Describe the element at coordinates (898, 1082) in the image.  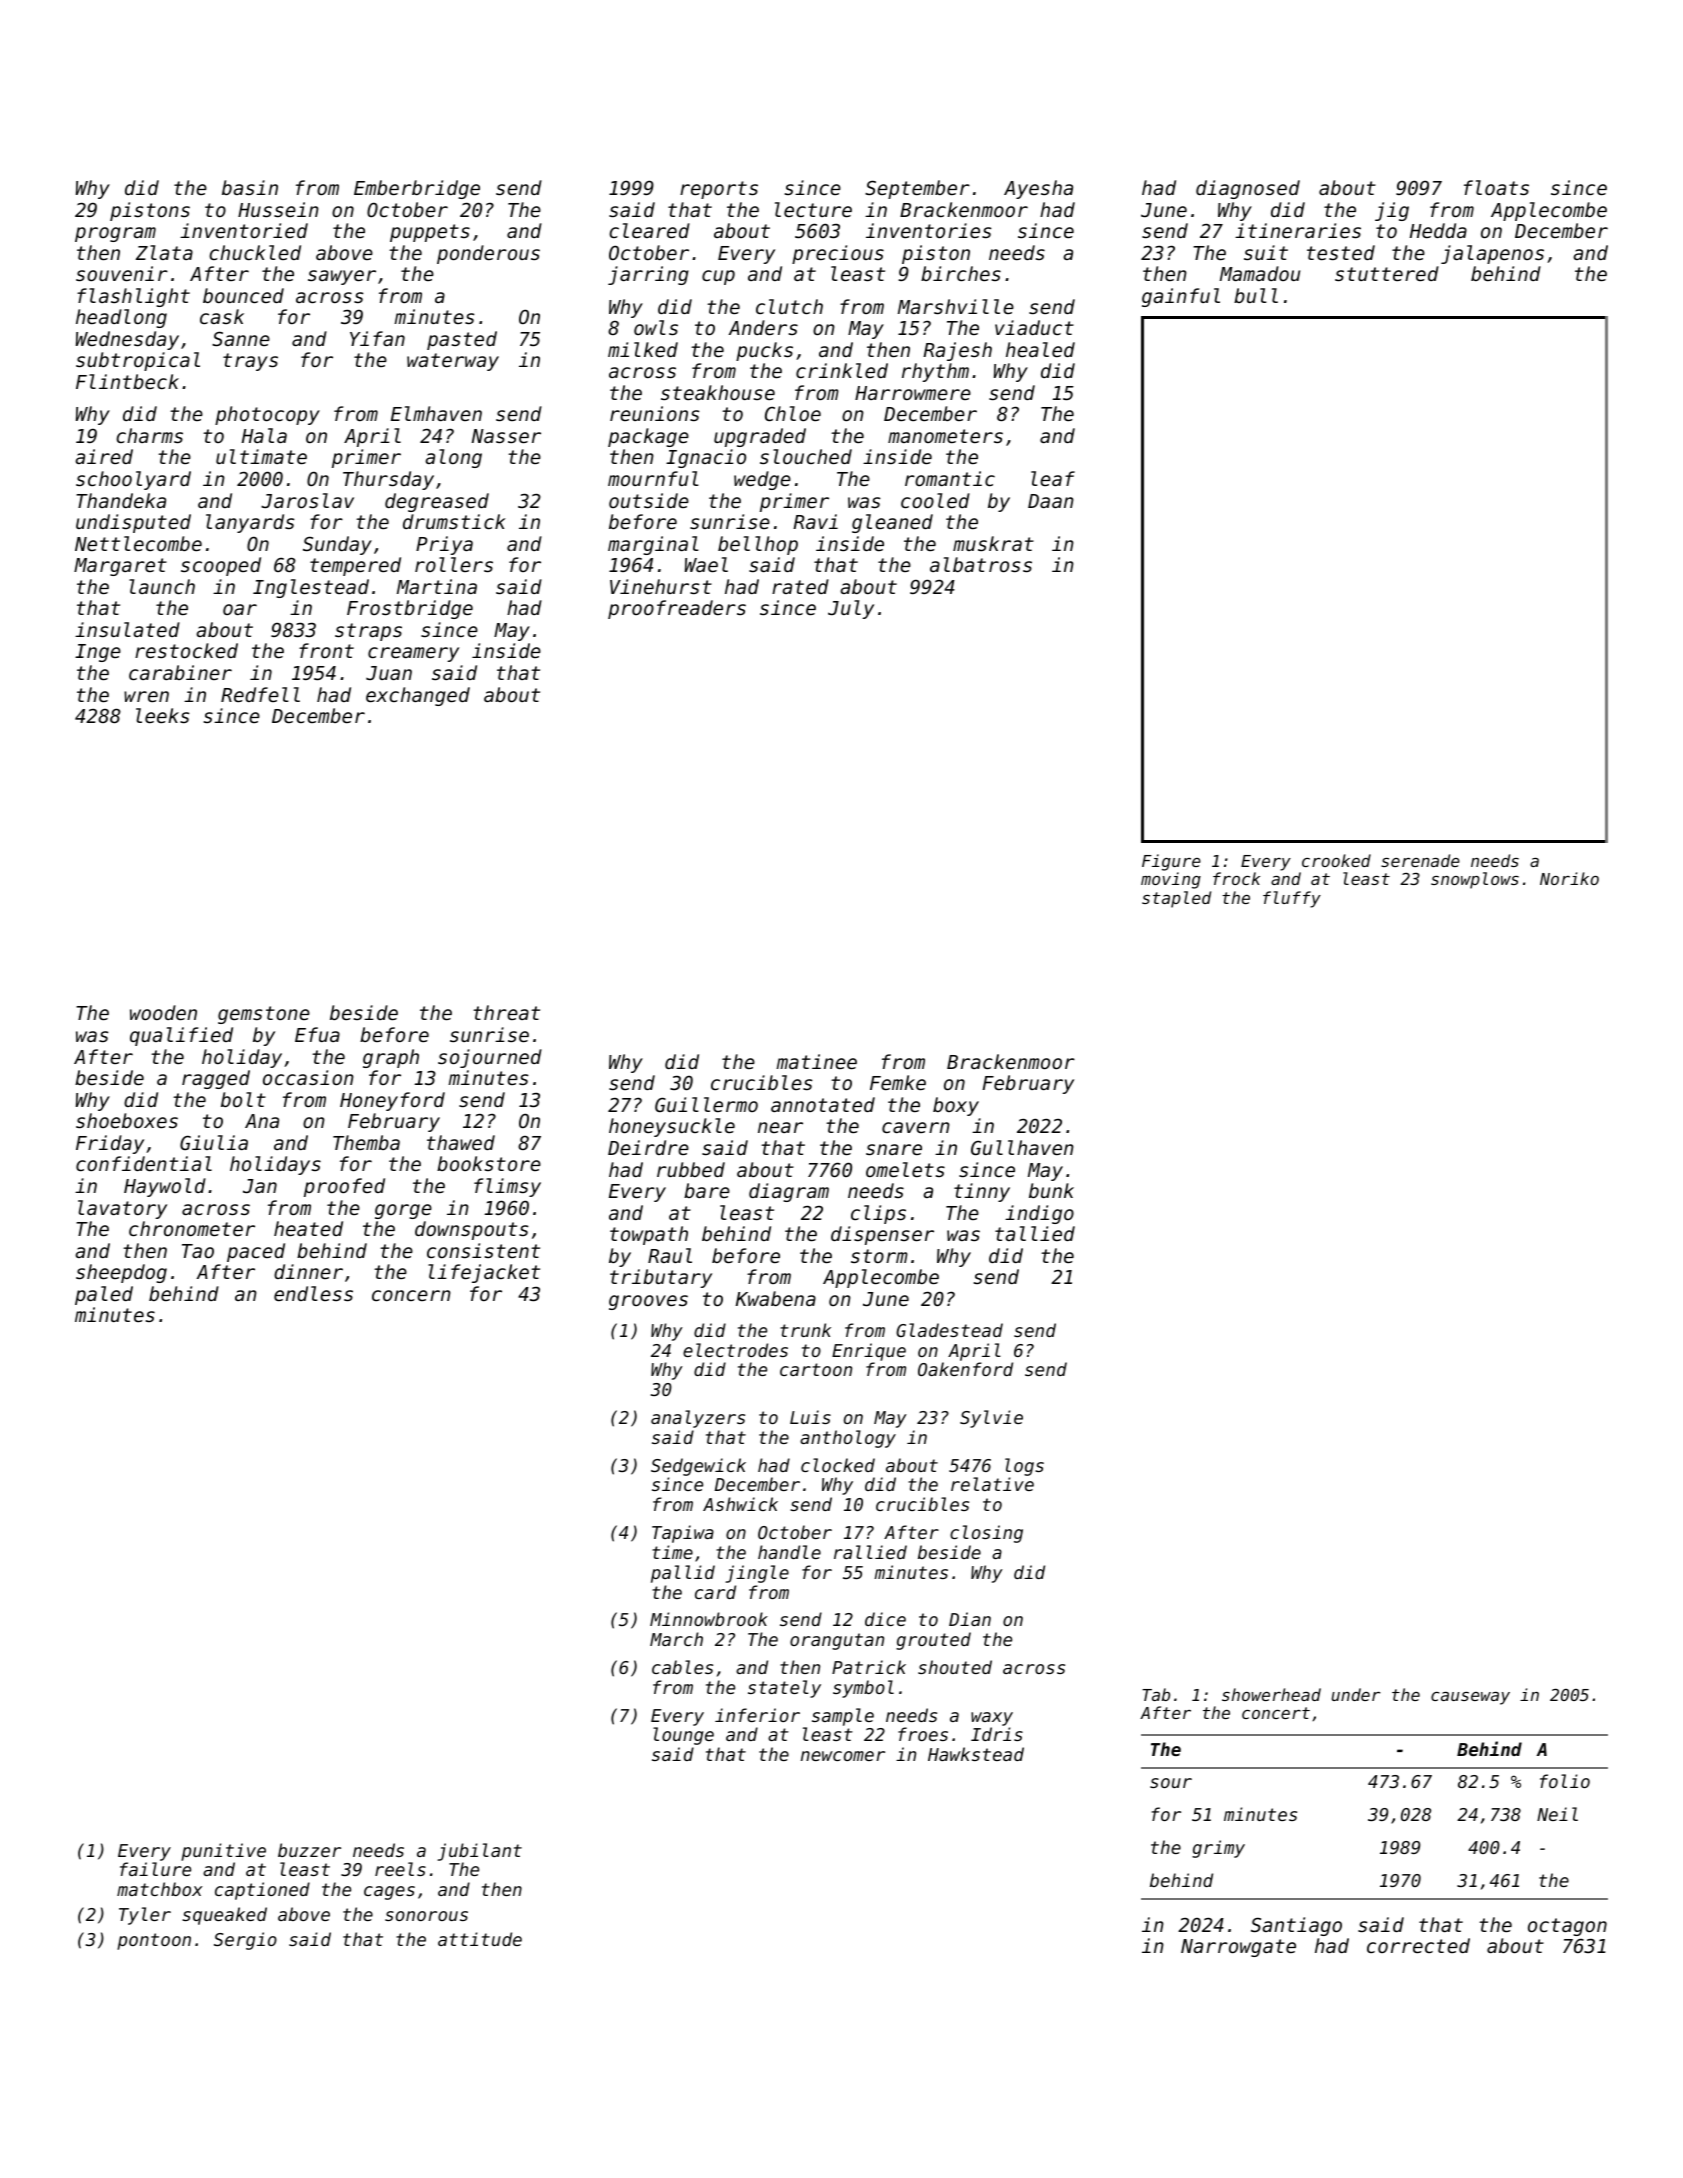
I see `Femke` at that location.
